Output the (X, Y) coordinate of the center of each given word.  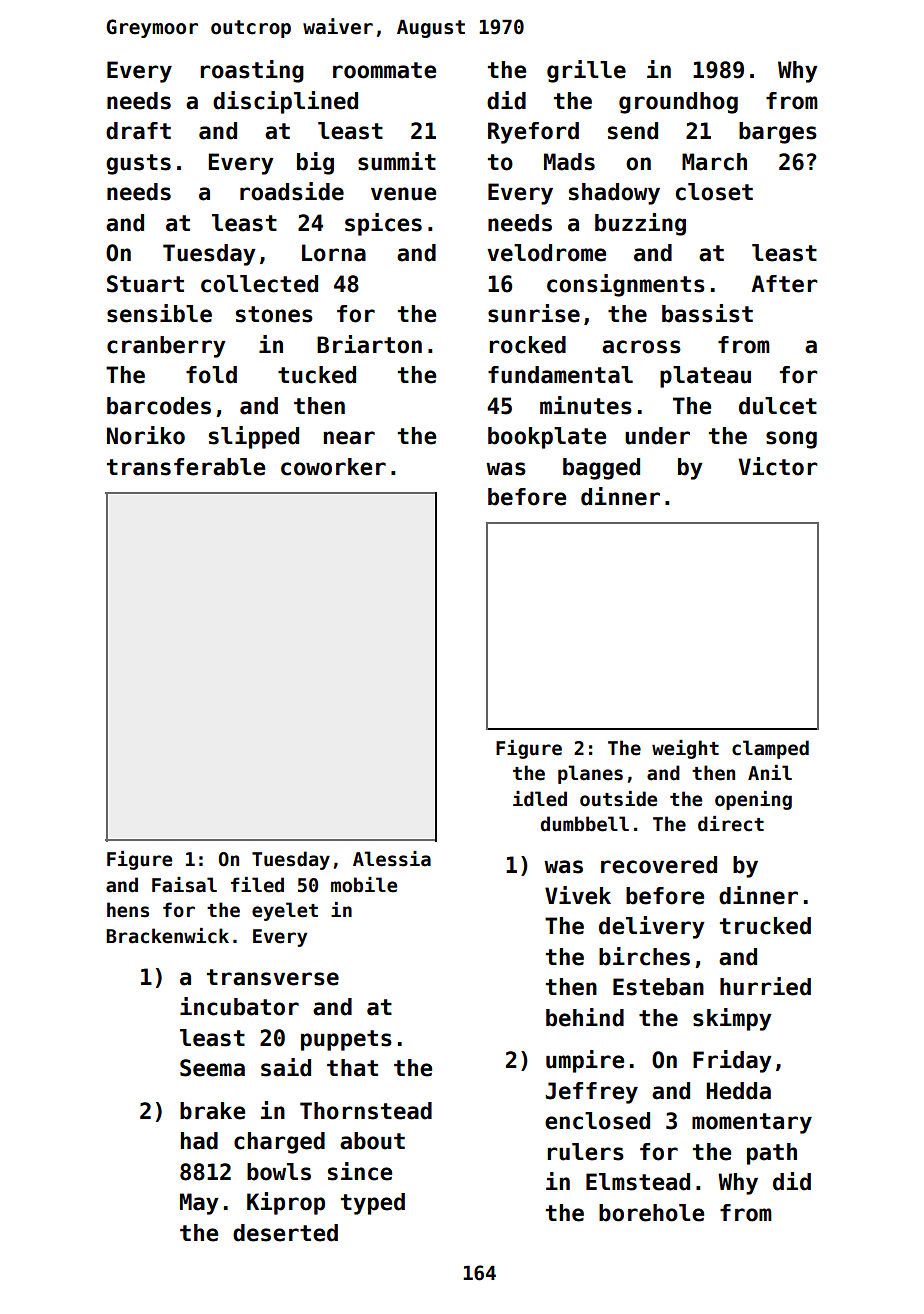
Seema (212, 1068)
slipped (254, 437)
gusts (138, 164)
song (791, 440)
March (714, 162)
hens (128, 910)
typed (373, 1204)
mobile (364, 885)
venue (403, 194)
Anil (770, 772)
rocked (527, 345)
